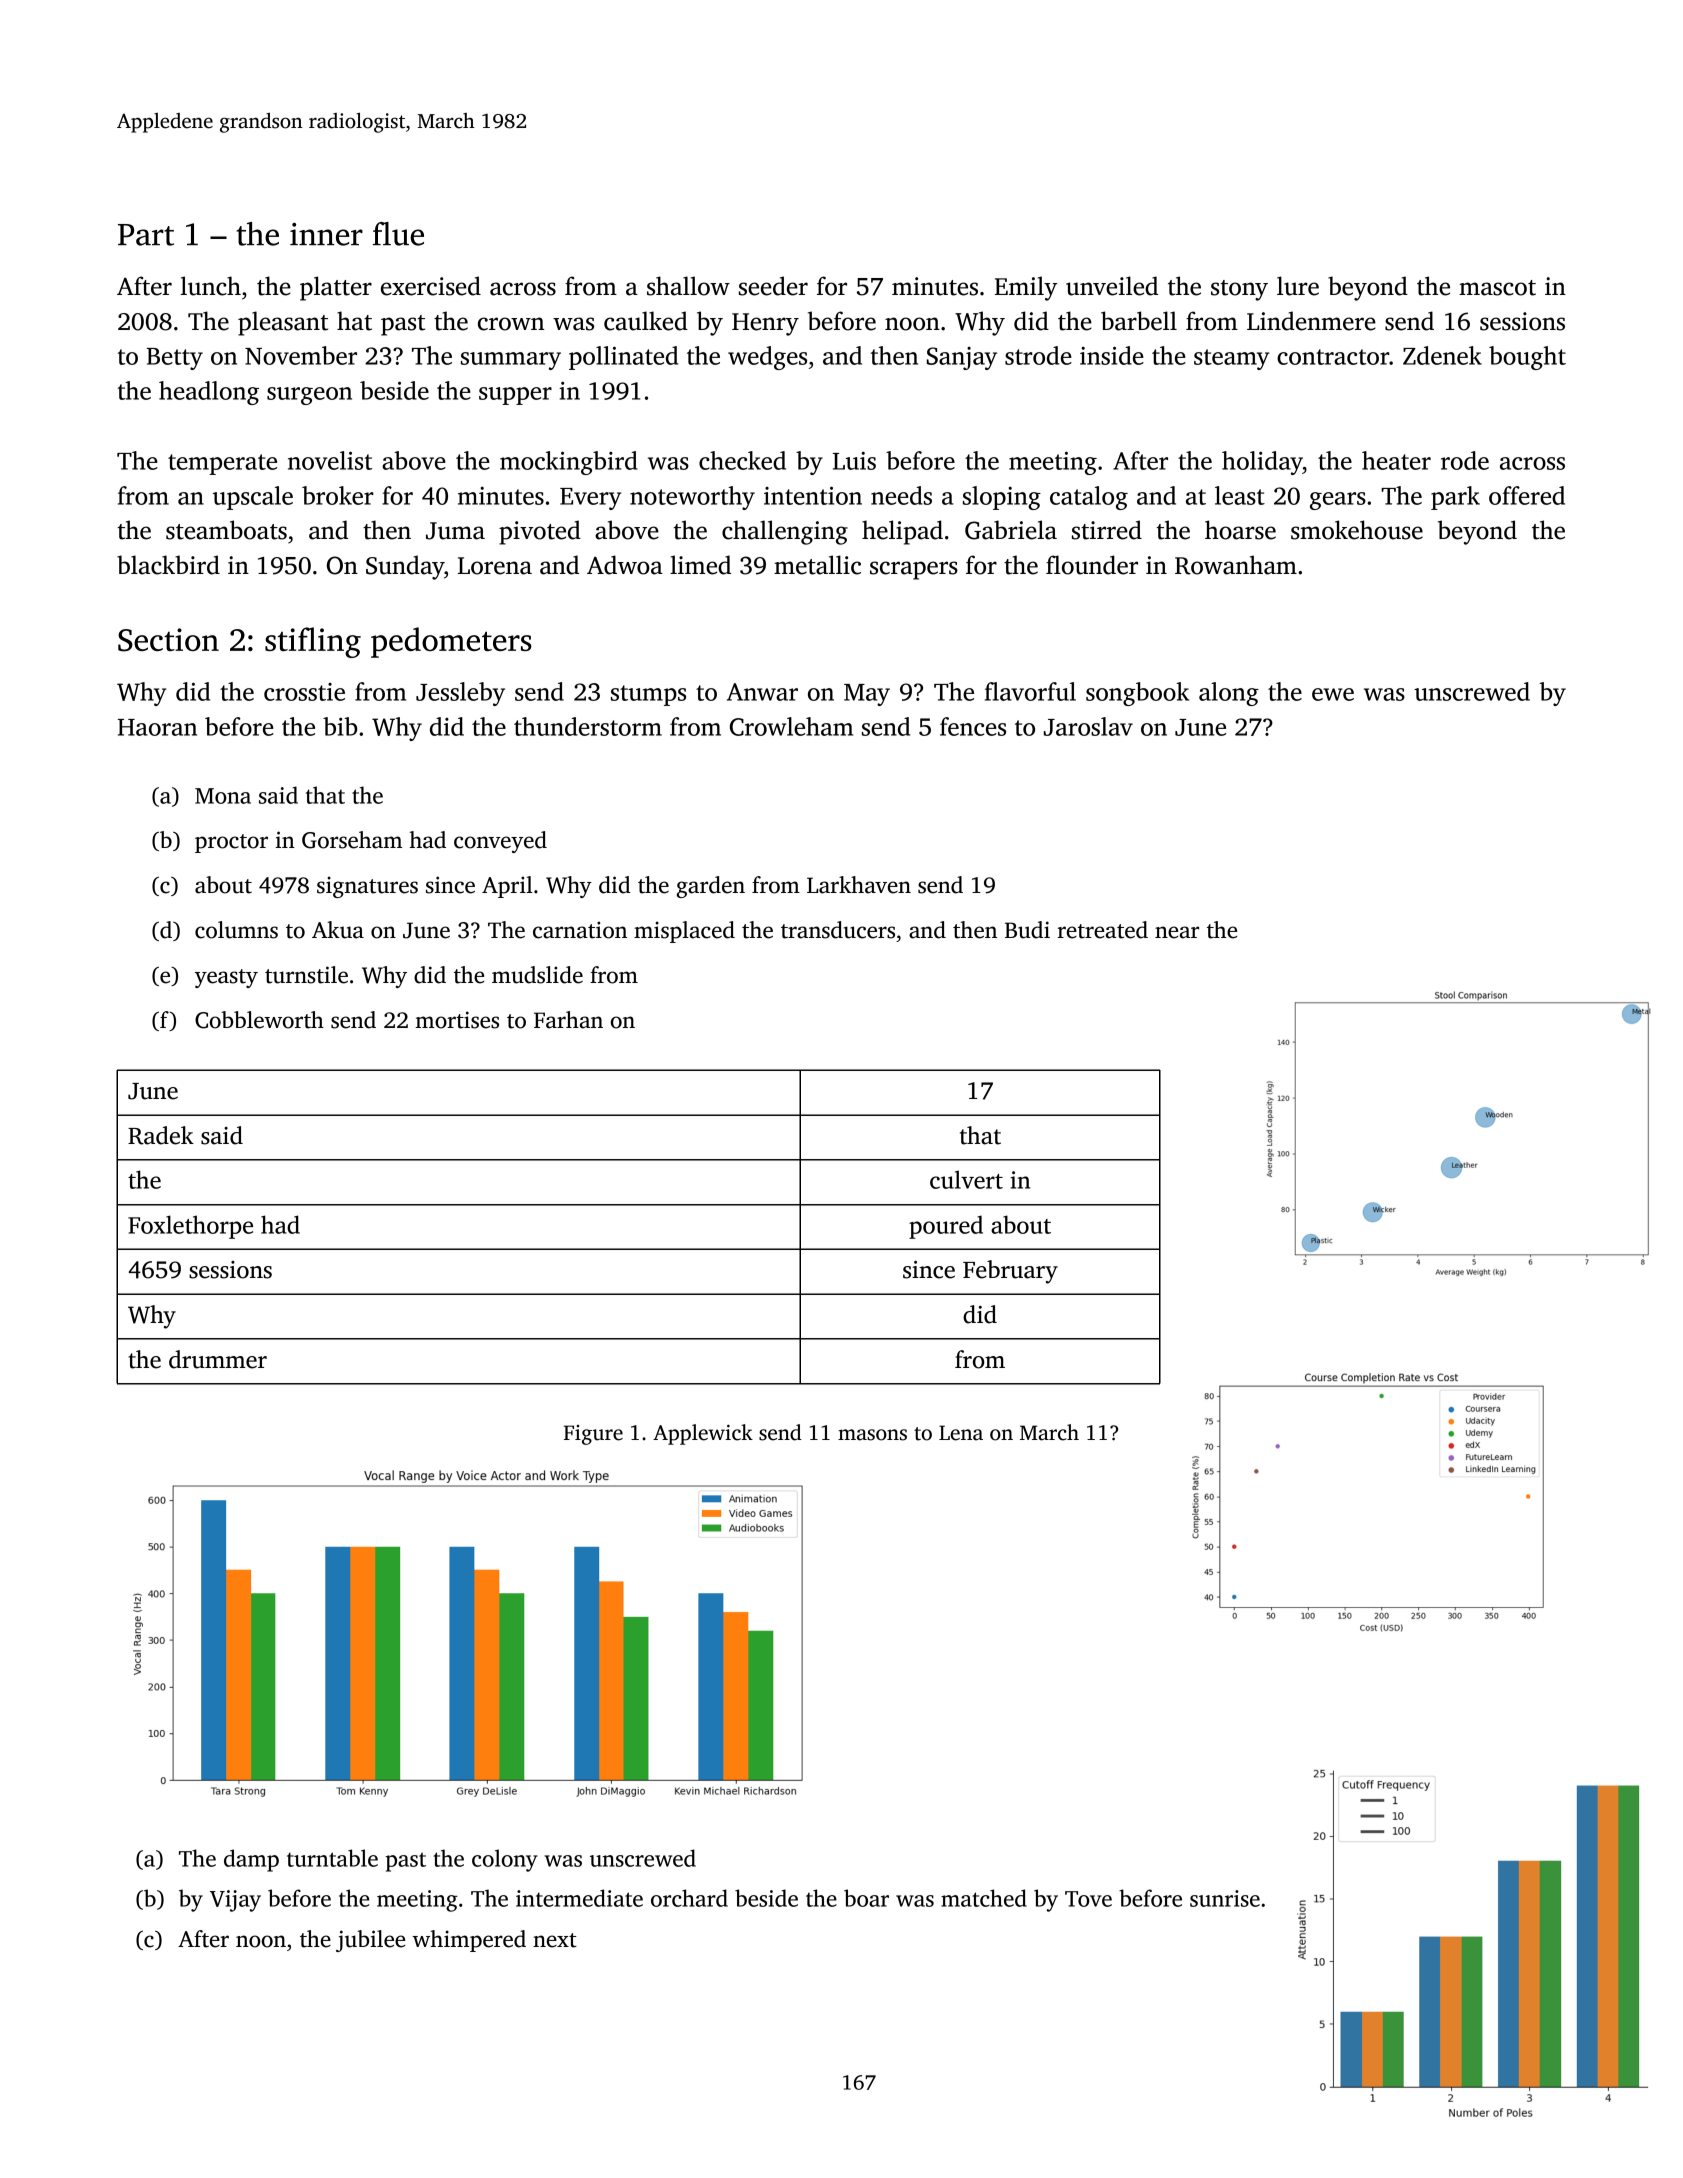 This document has width=1683, height=2178. Describe the element at coordinates (190, 1227) in the document. I see `Foxlethorpe` at that location.
